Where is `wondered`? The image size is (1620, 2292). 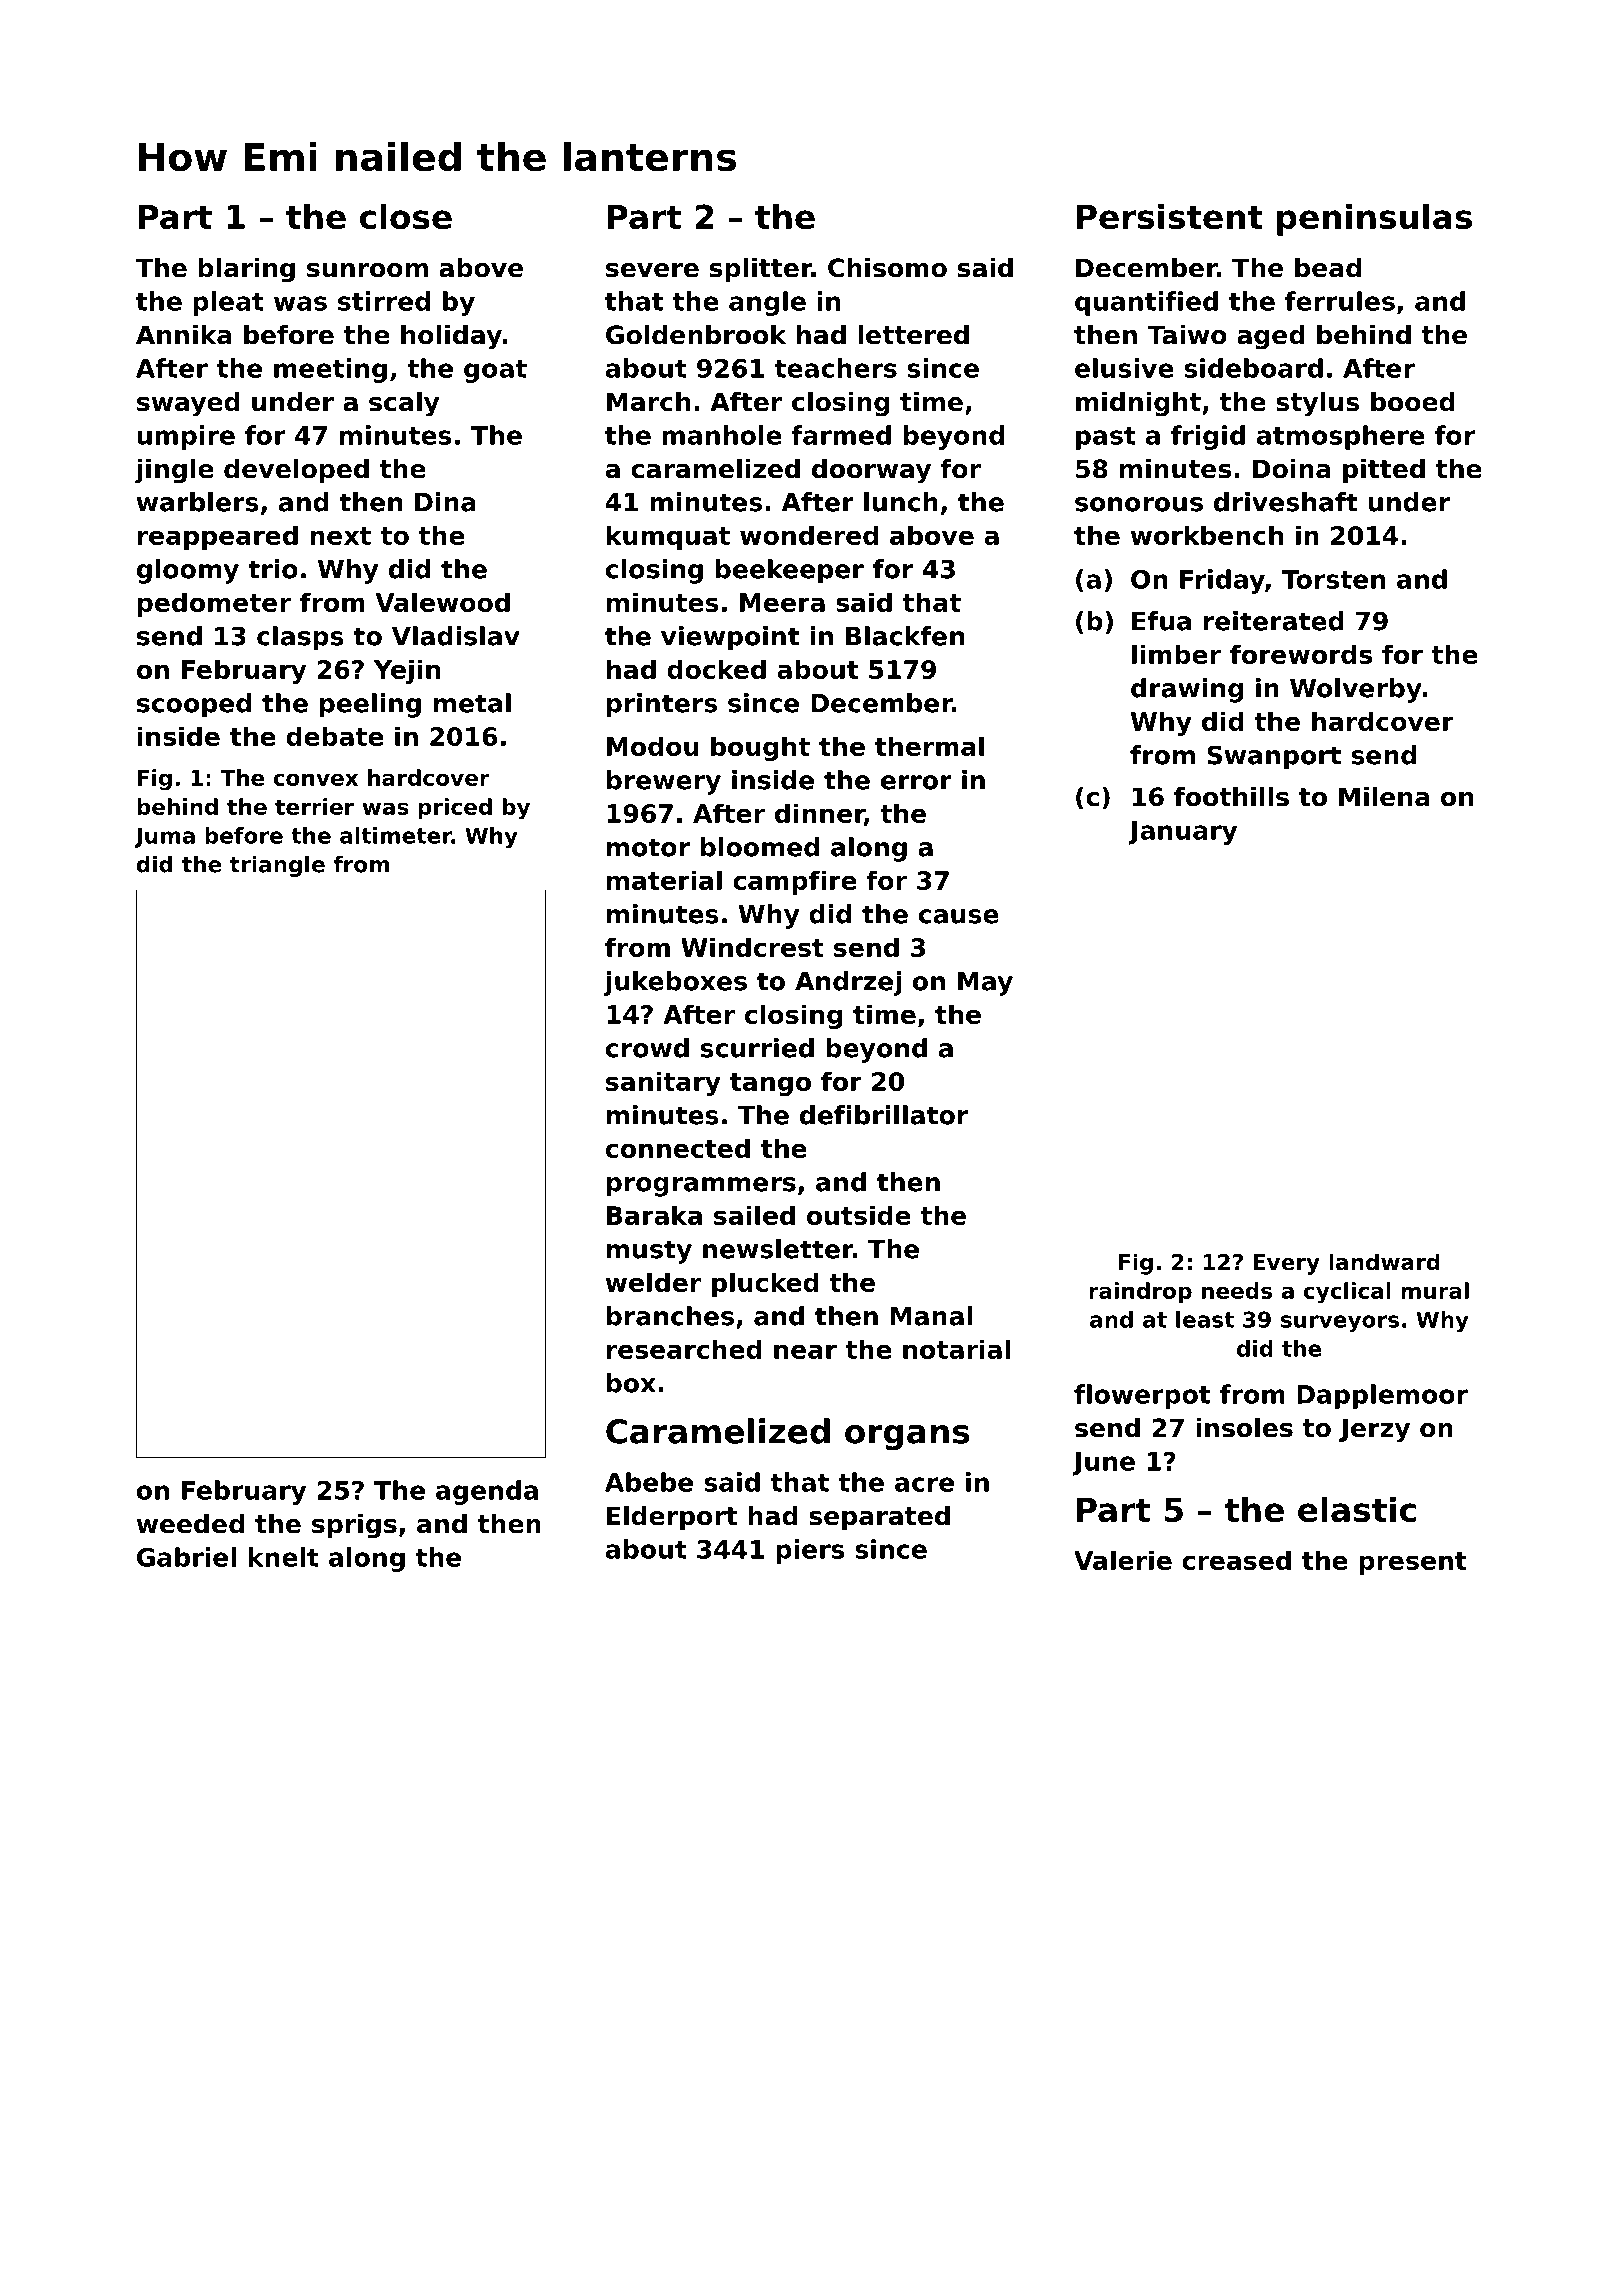 wondered is located at coordinates (809, 535).
